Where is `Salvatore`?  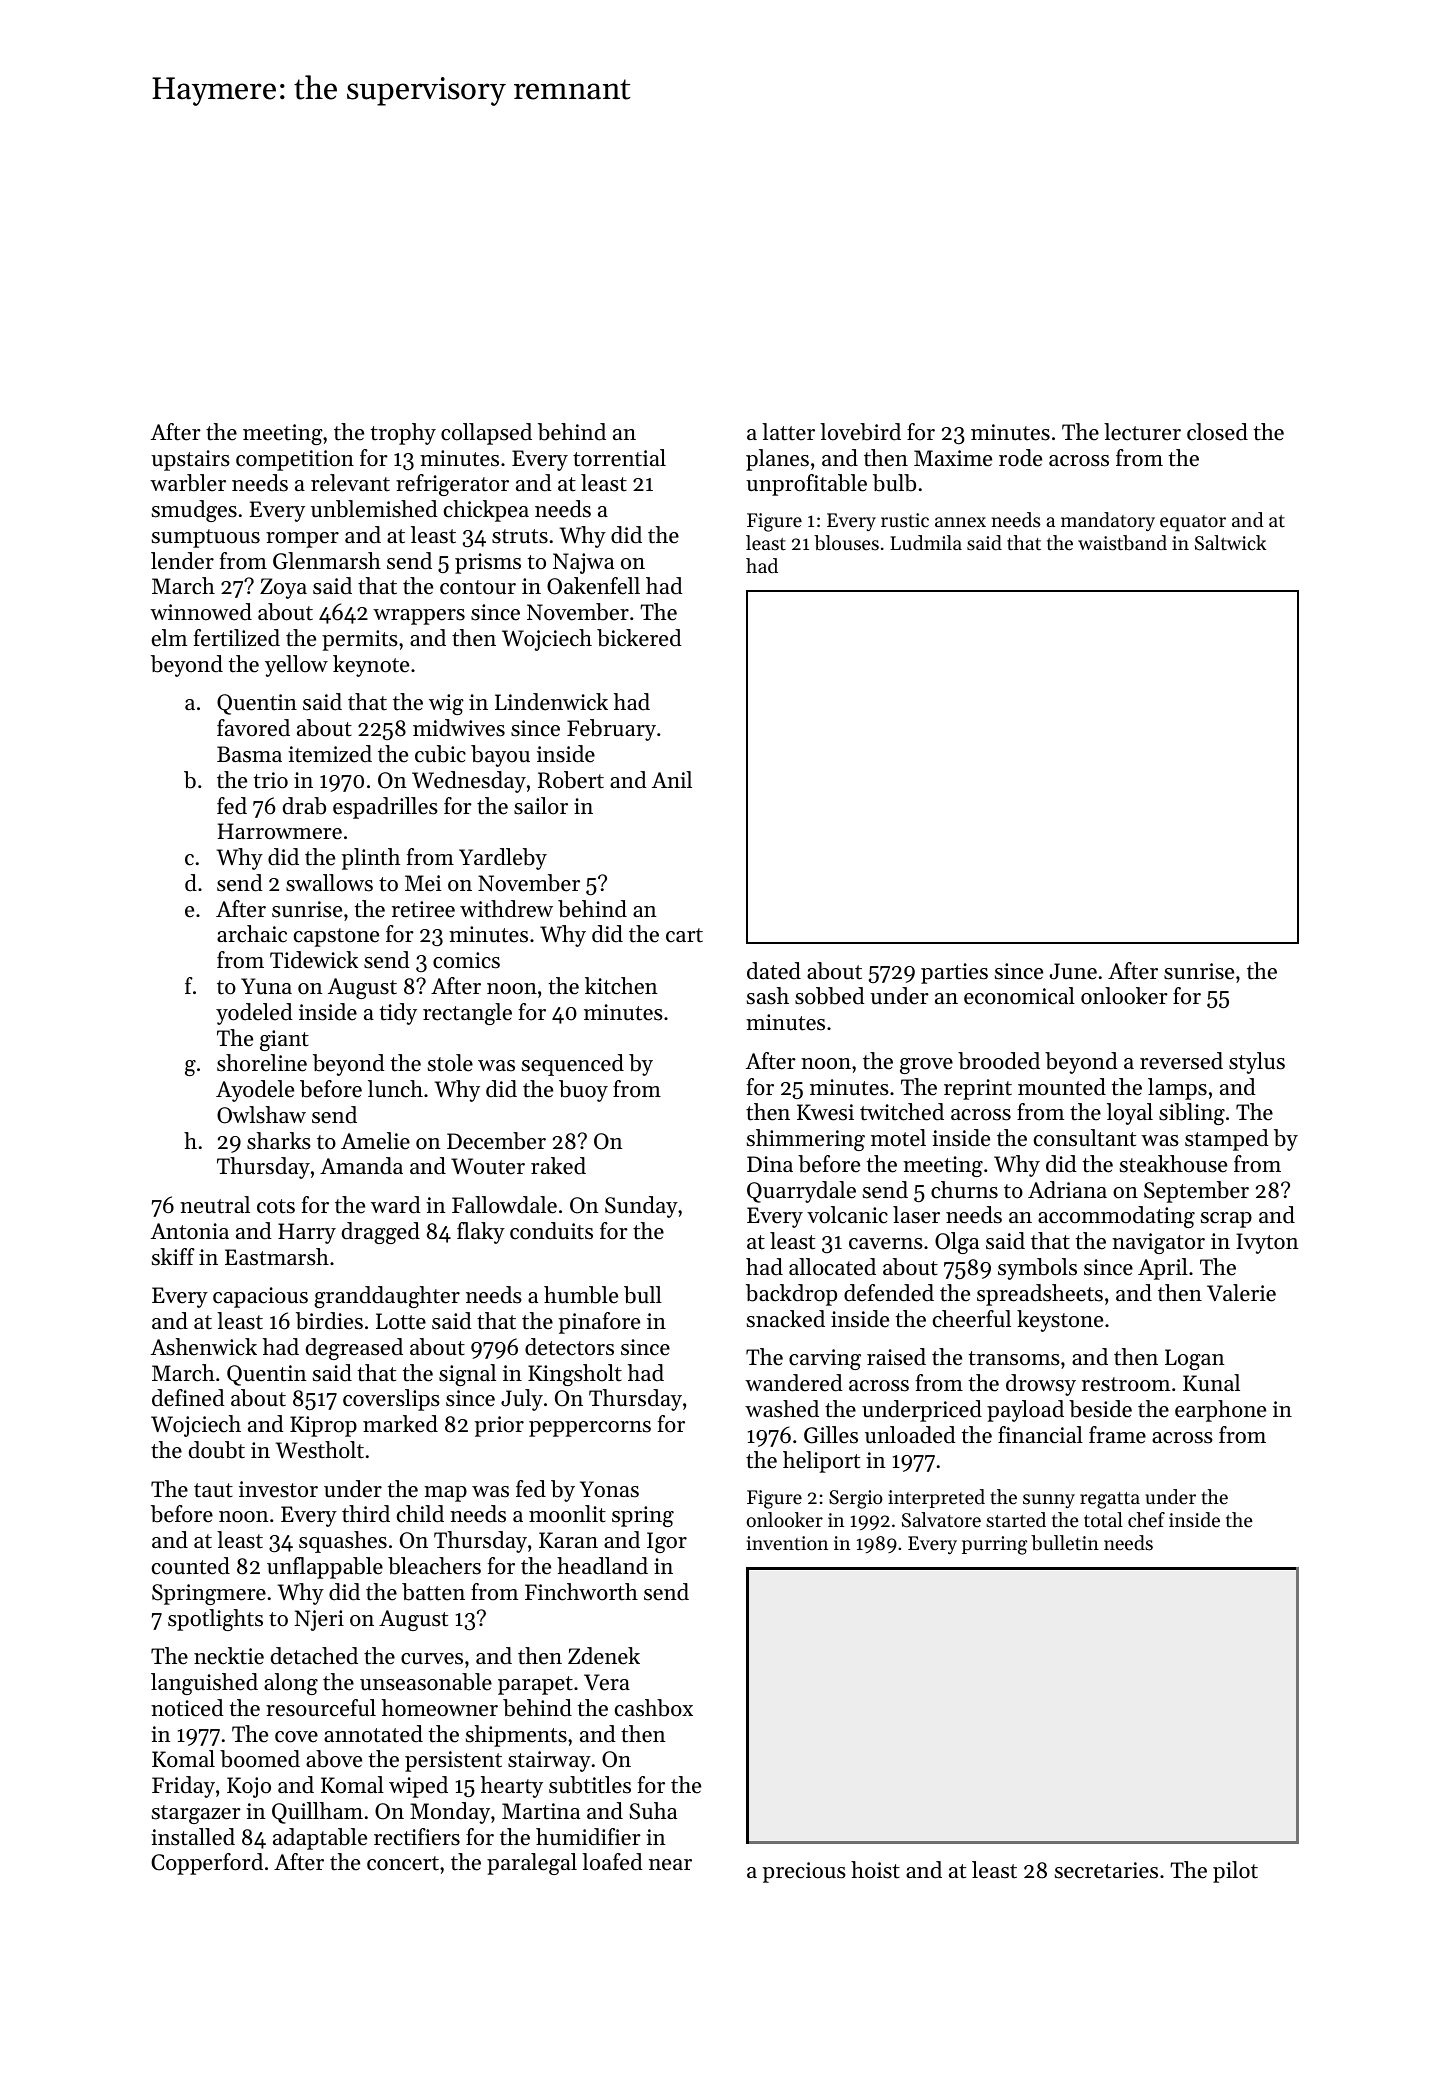
Salvatore is located at coordinates (941, 1520).
